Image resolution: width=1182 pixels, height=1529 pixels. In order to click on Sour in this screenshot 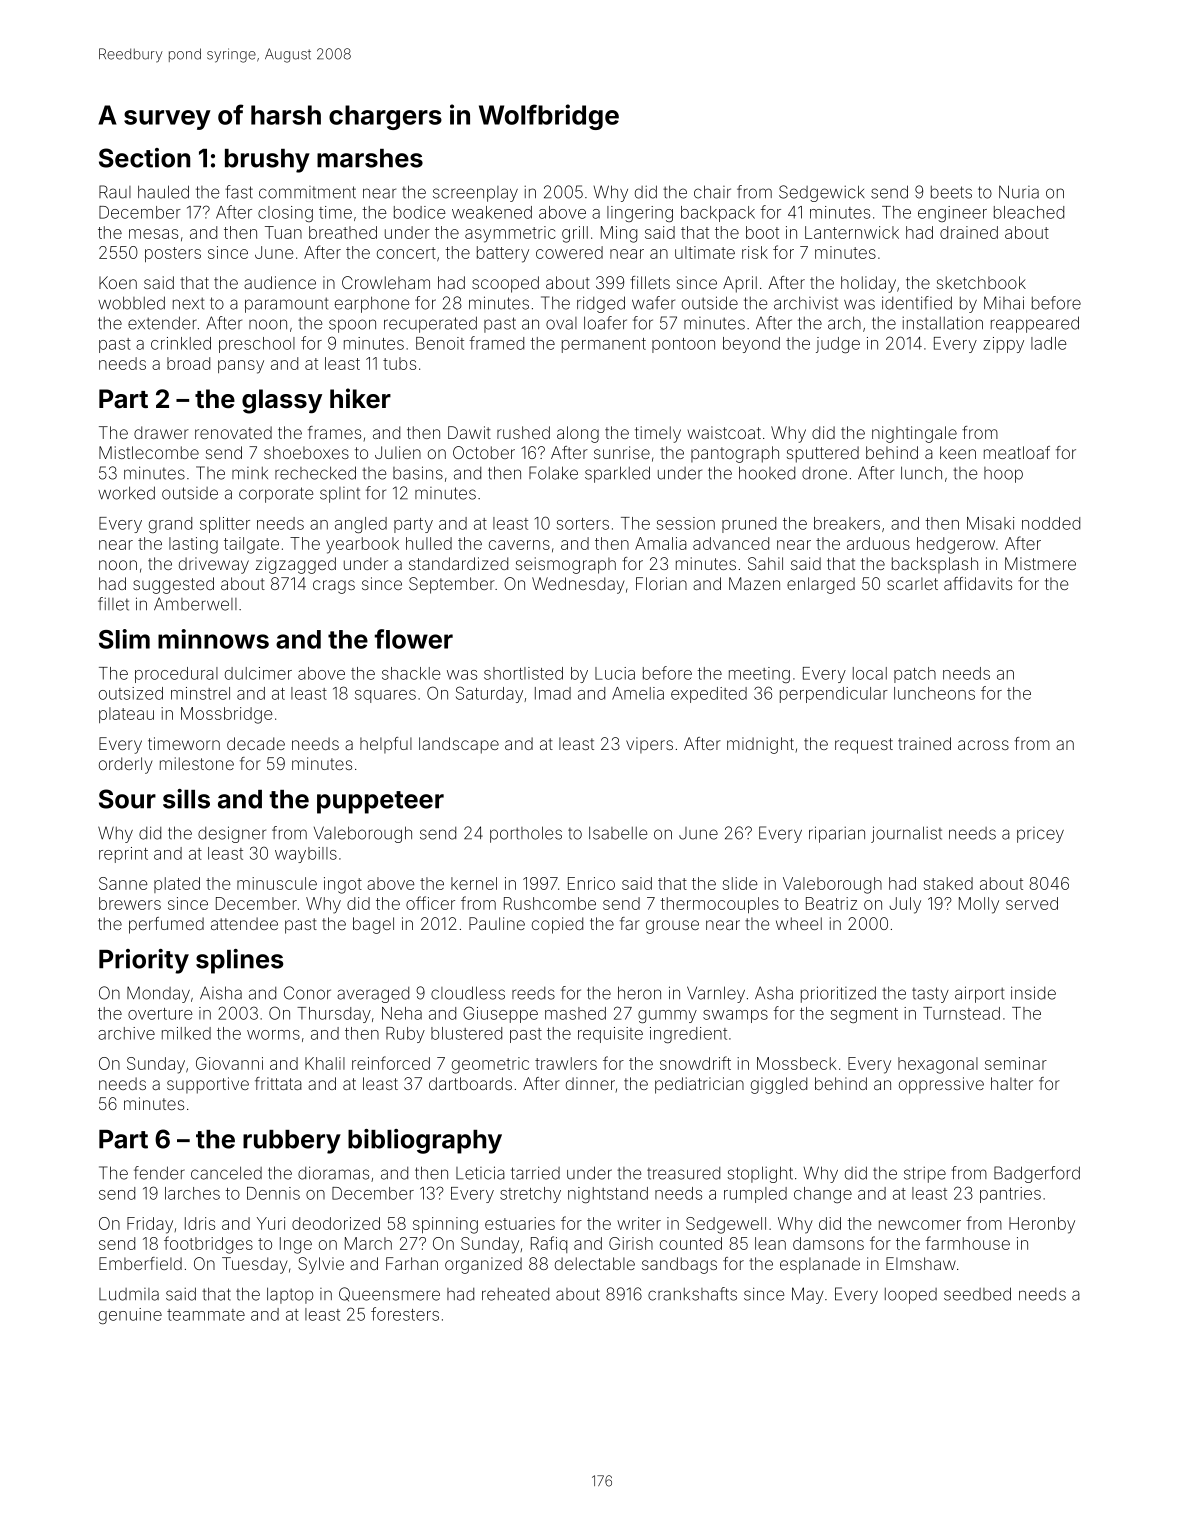, I will do `click(127, 799)`.
